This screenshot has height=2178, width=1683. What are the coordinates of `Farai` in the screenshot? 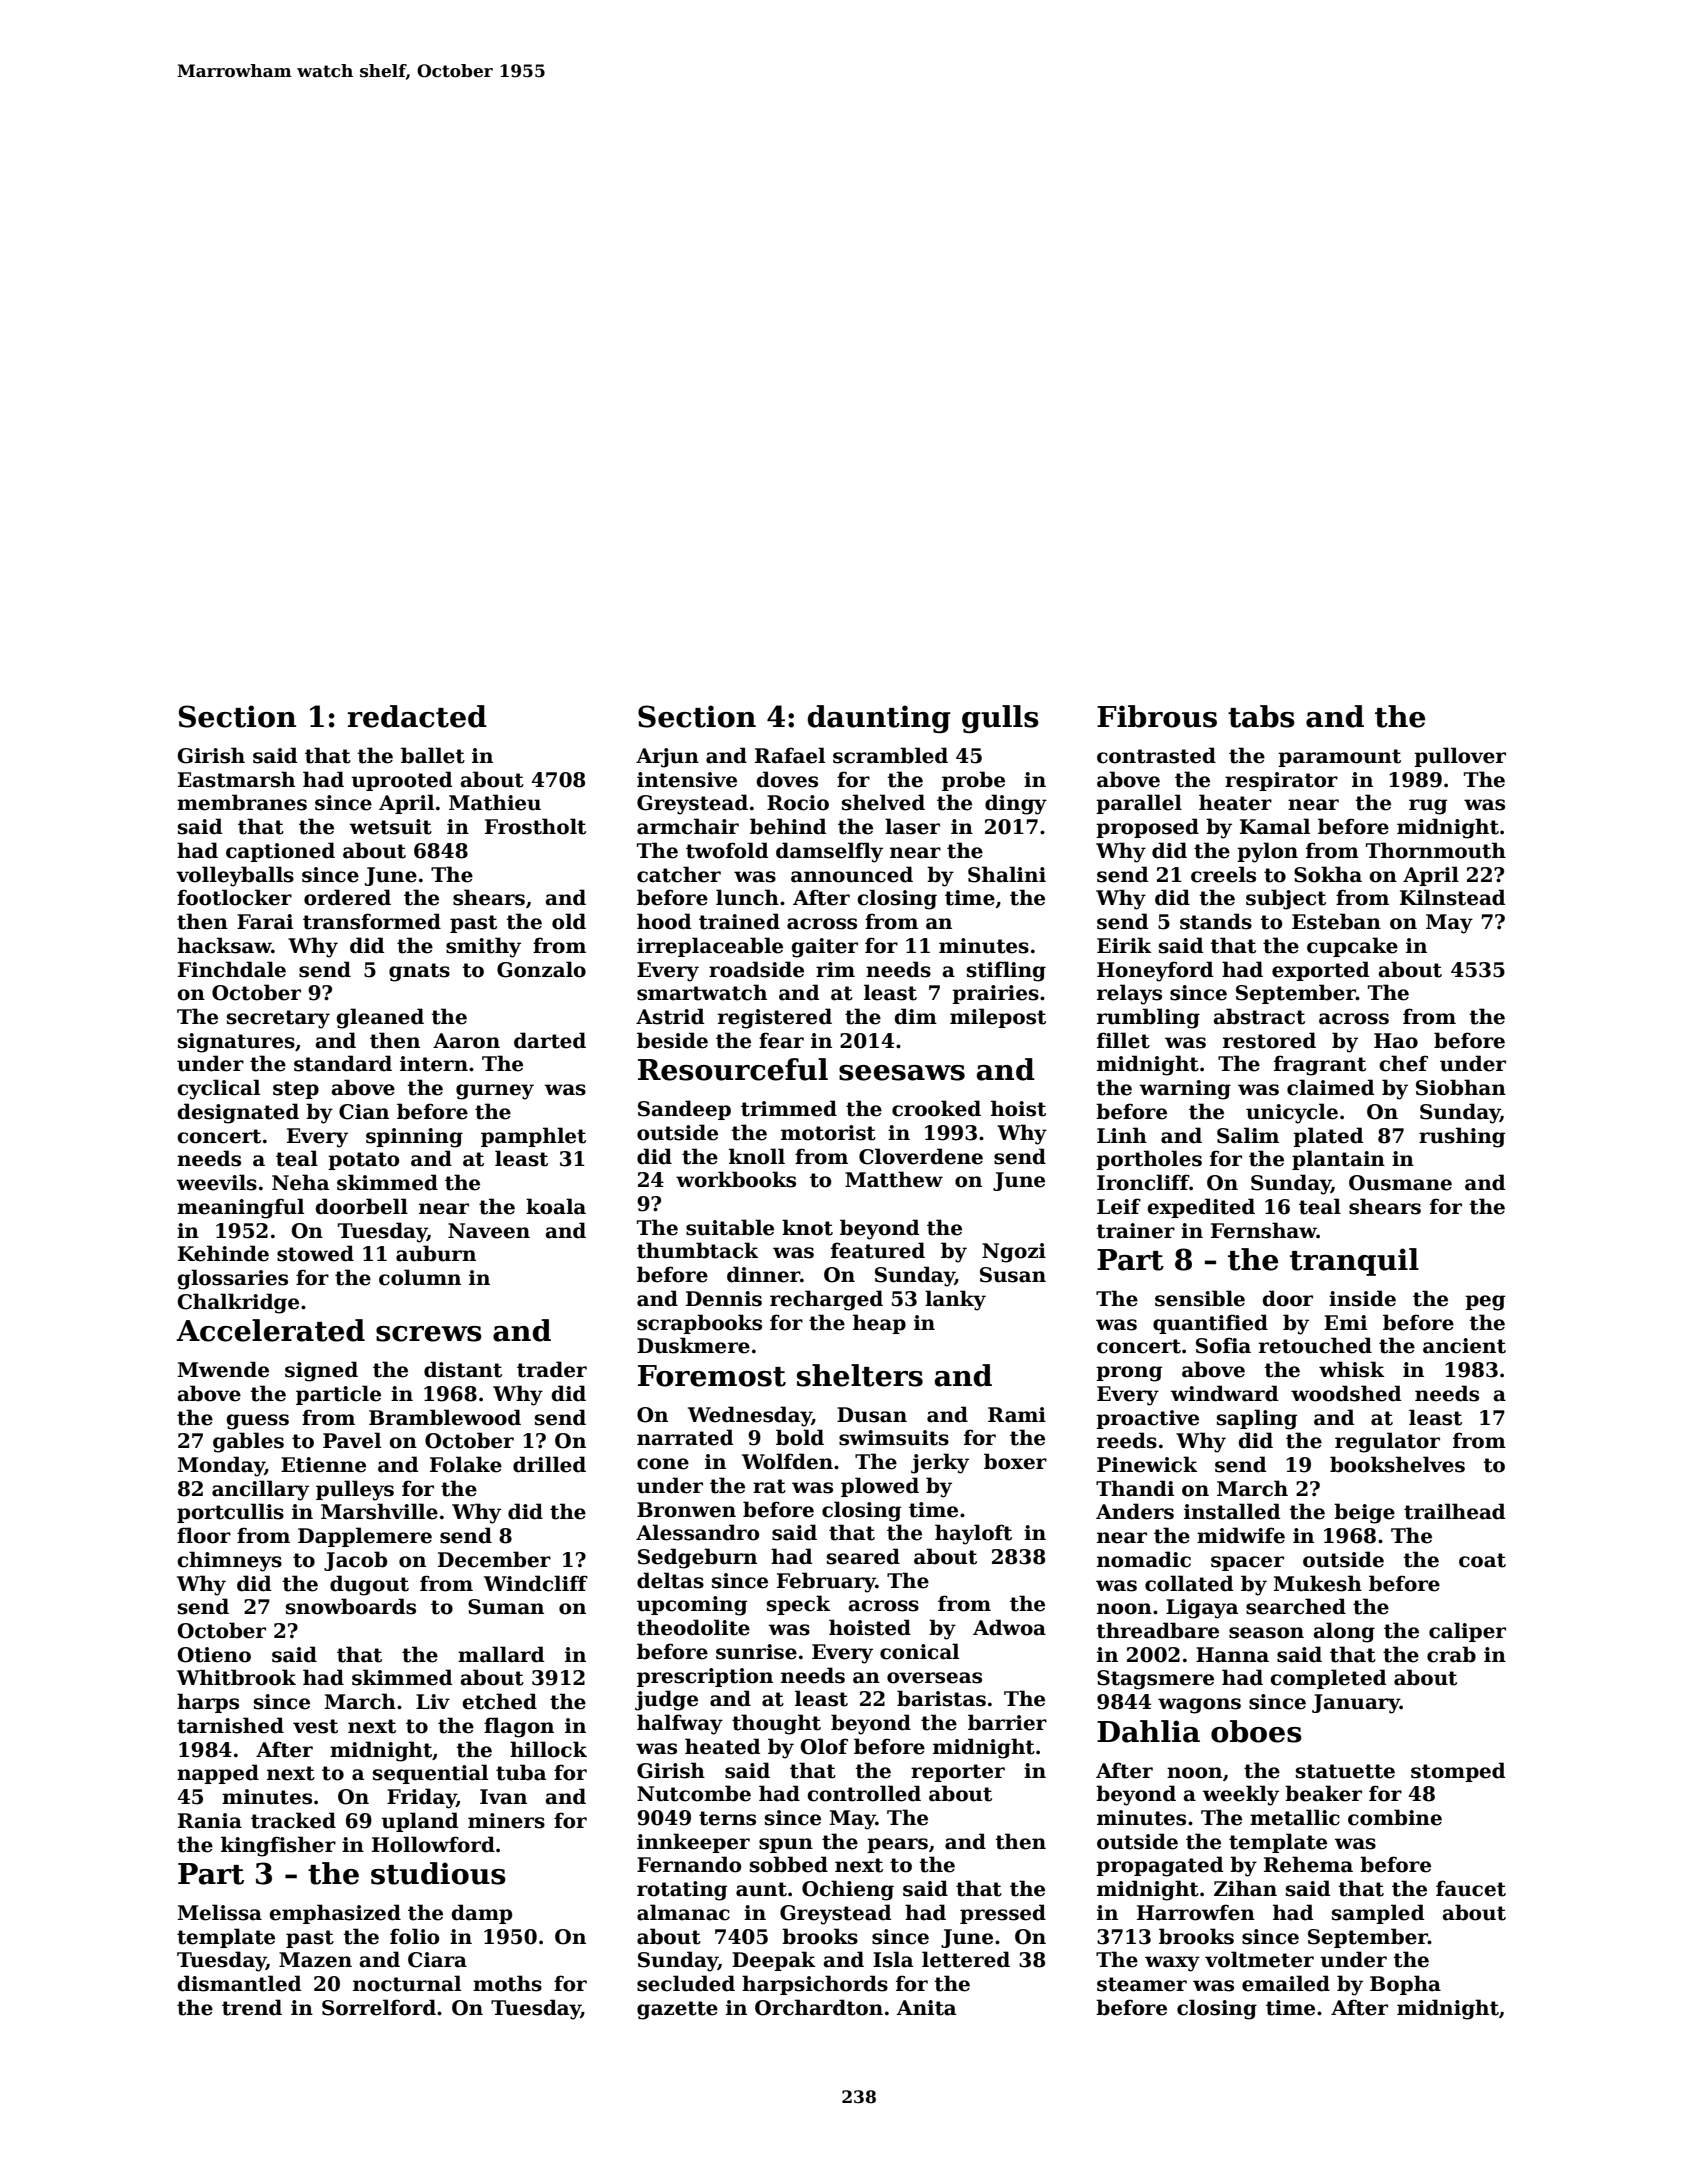 It's located at (265, 922).
